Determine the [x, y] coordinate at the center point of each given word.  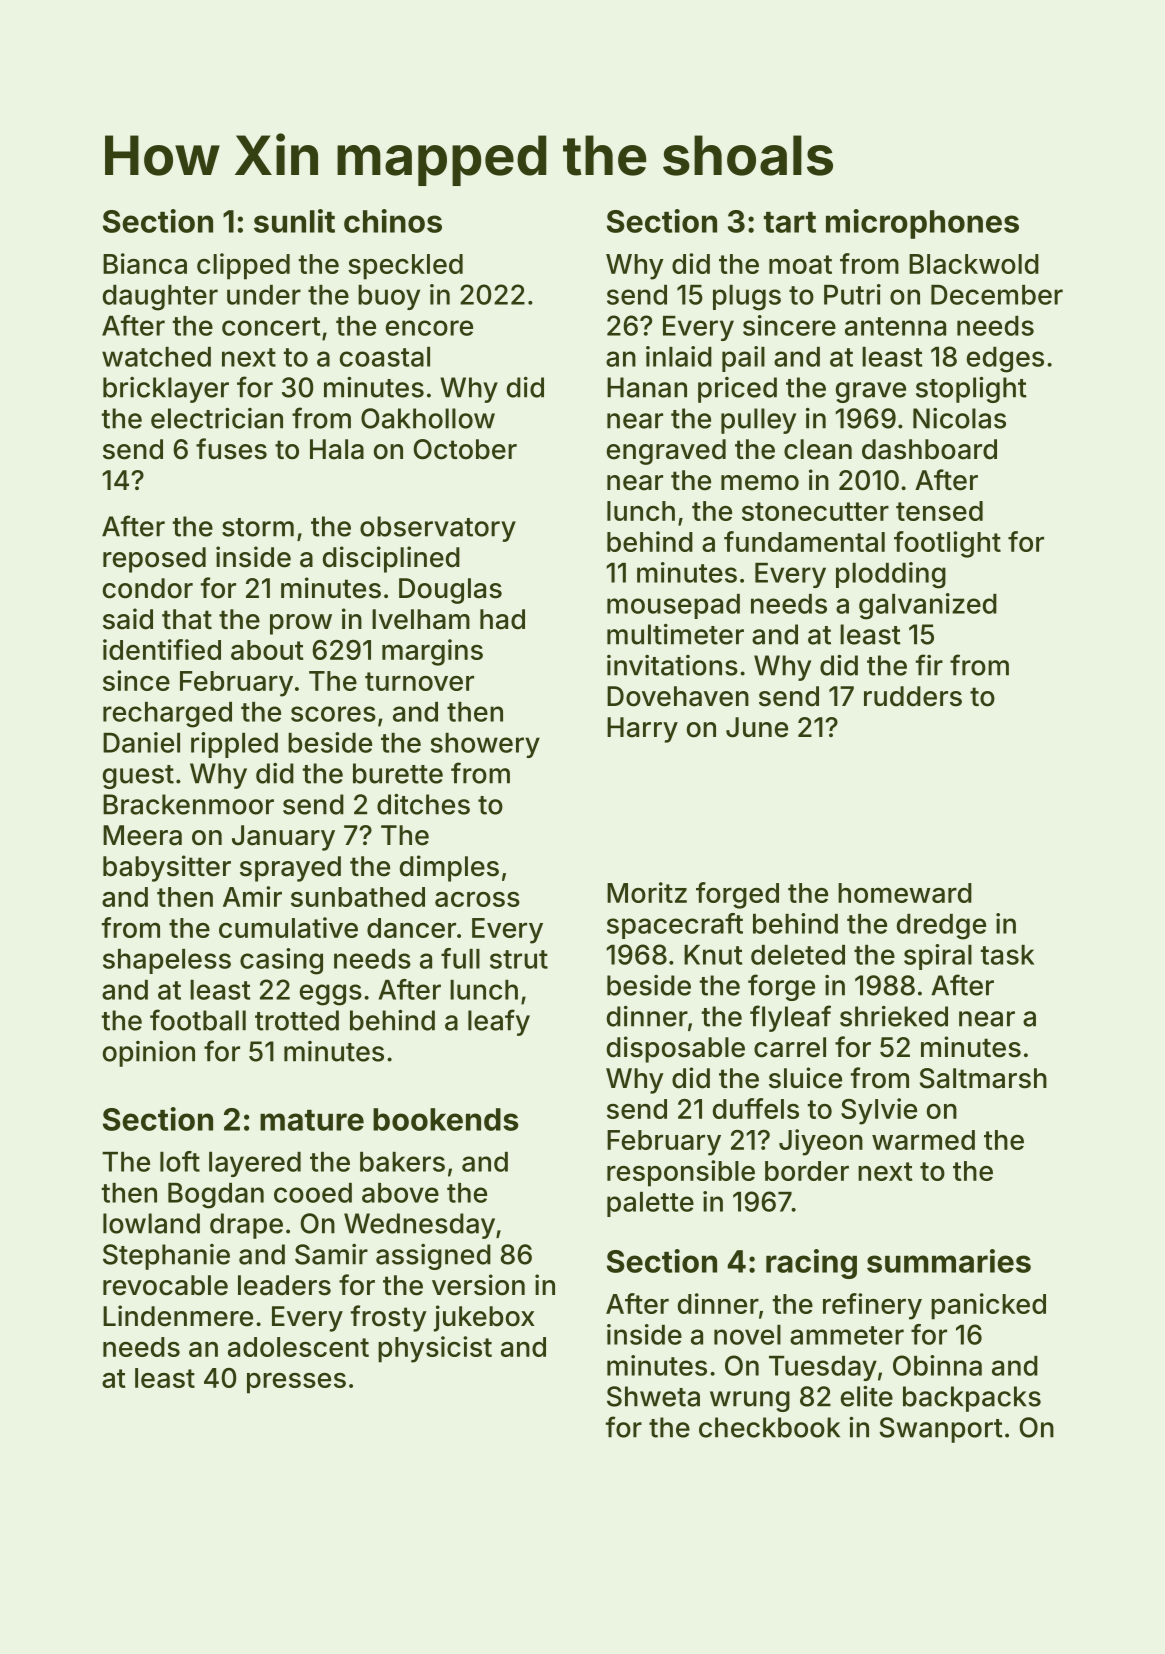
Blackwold [974, 264]
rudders [913, 696]
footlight [947, 544]
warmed [923, 1140]
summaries [949, 1261]
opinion [149, 1054]
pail [743, 359]
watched [156, 357]
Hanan [647, 387]
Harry [642, 730]
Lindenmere [178, 1316]
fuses [231, 449]
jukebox [484, 1318]
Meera [142, 835]
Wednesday [419, 1226]
